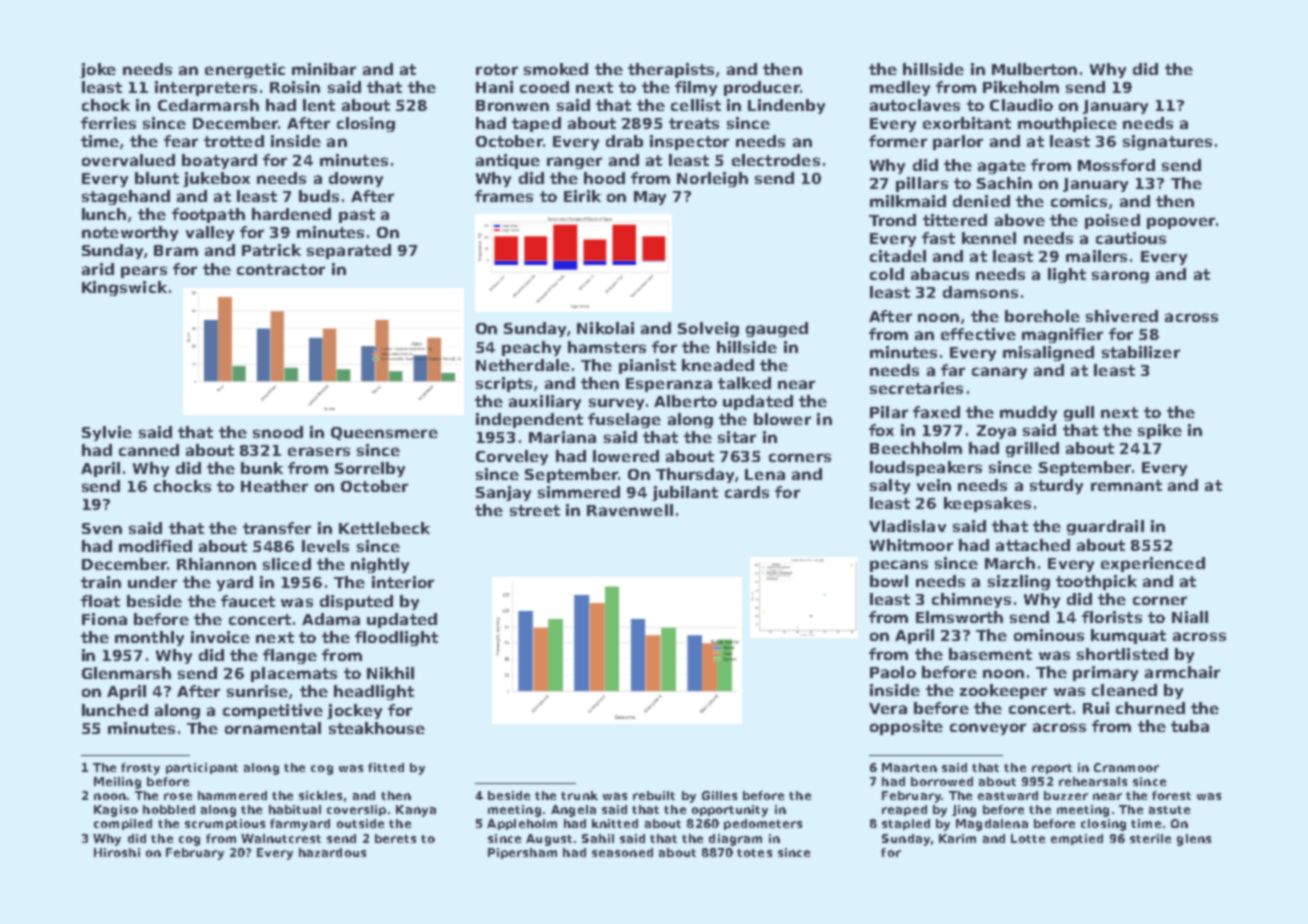 This document has height=924, width=1308. I want to click on shivered, so click(1122, 316).
